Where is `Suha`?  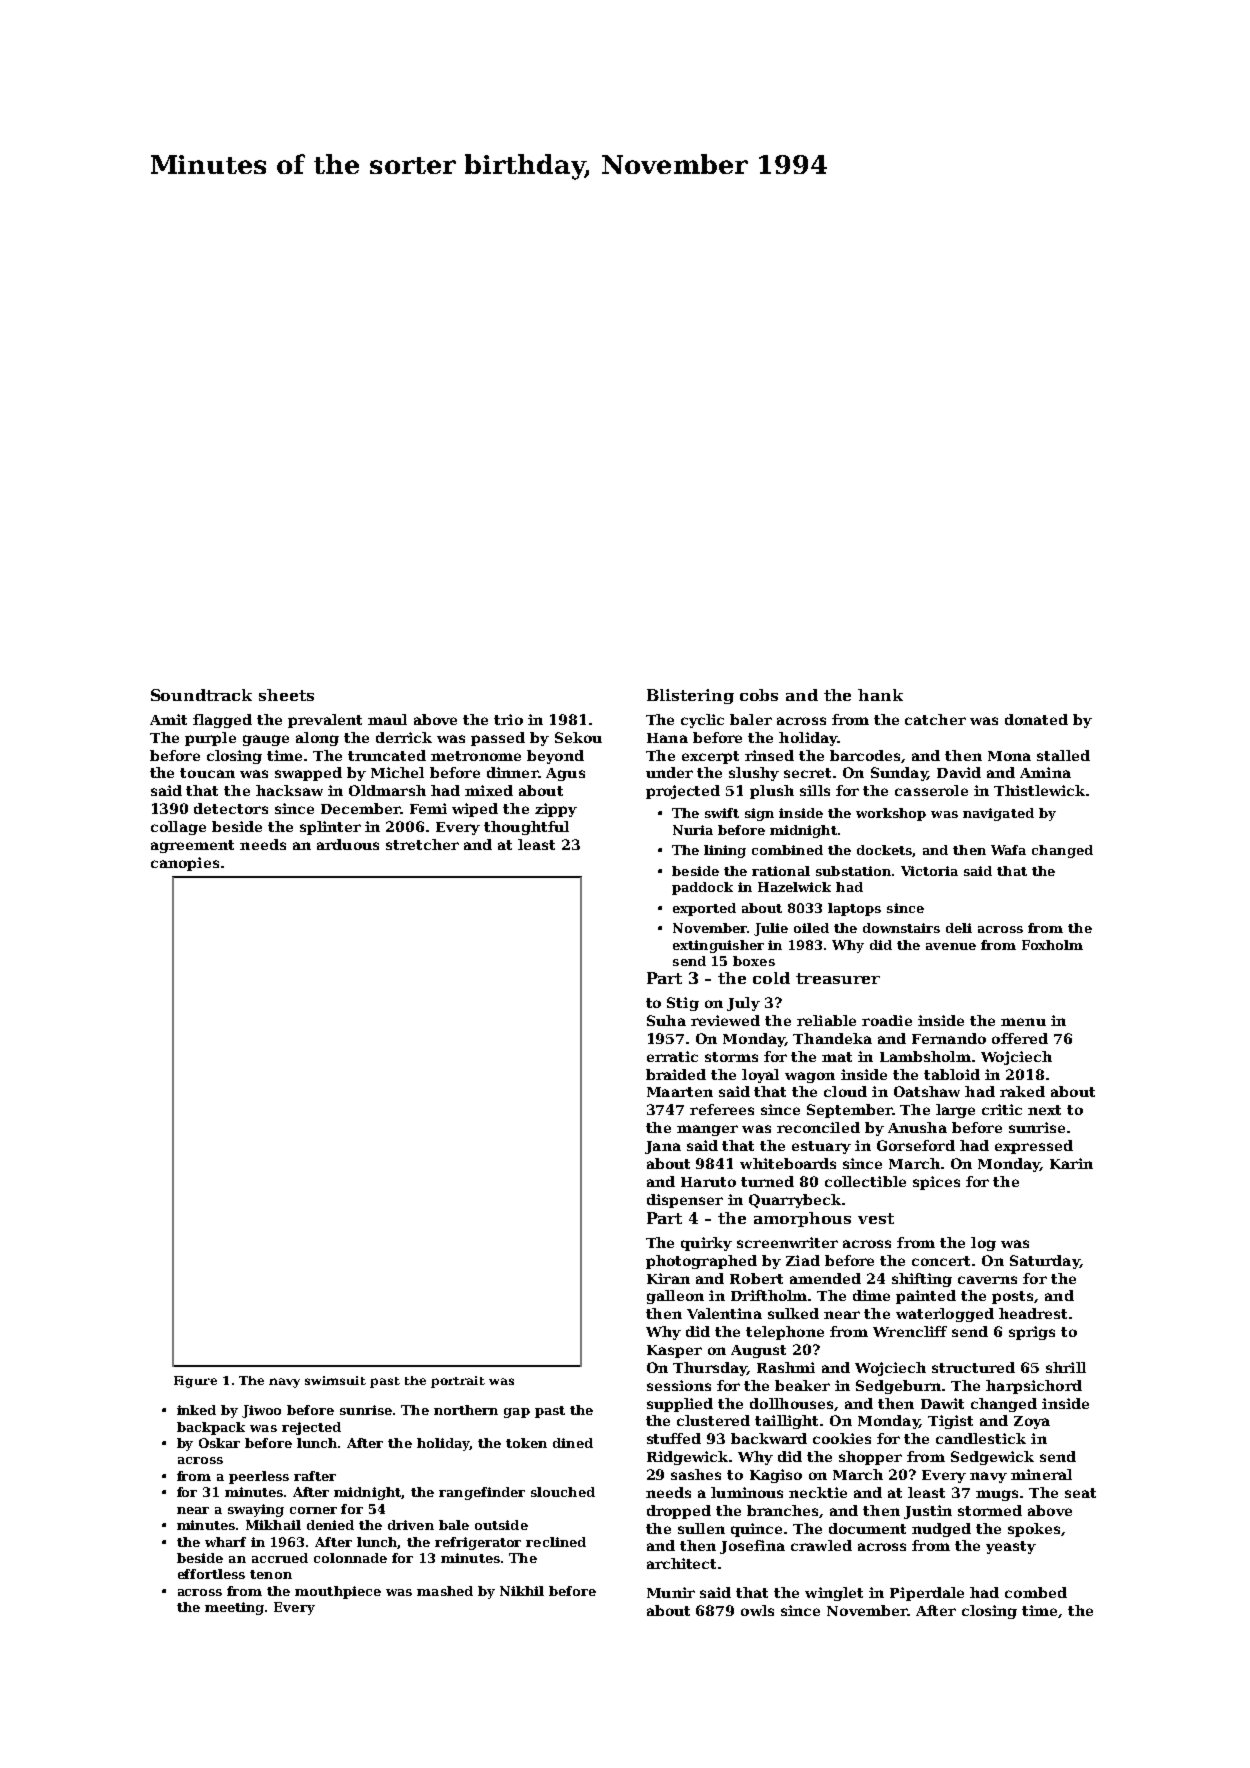
Suha is located at coordinates (666, 1020).
